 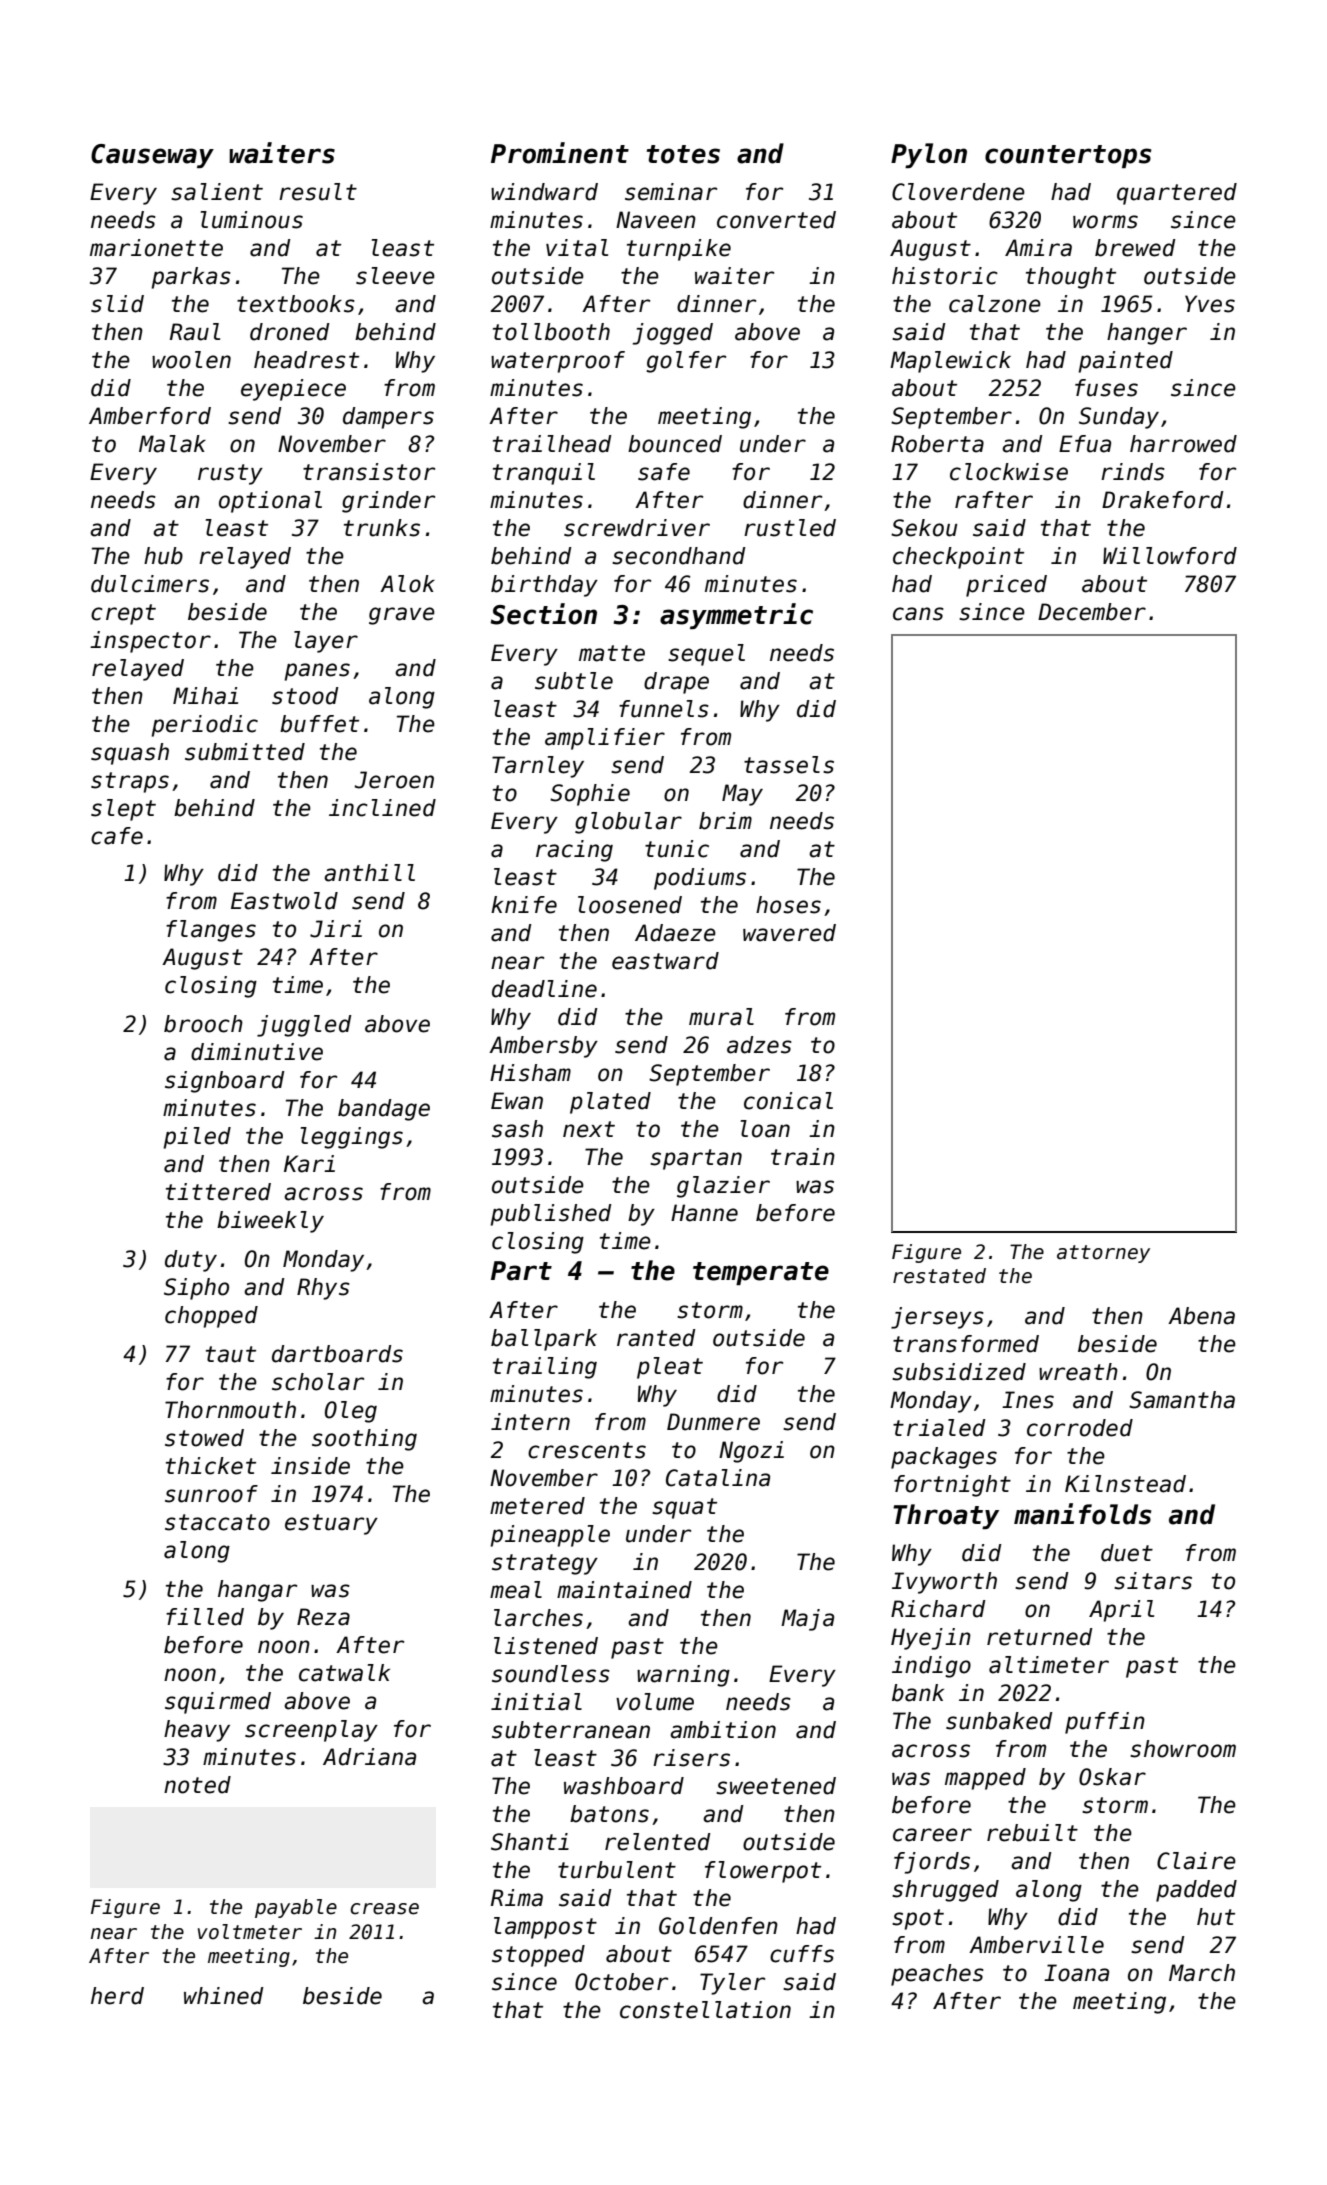 What do you see at coordinates (384, 1110) in the screenshot?
I see `bandage` at bounding box center [384, 1110].
